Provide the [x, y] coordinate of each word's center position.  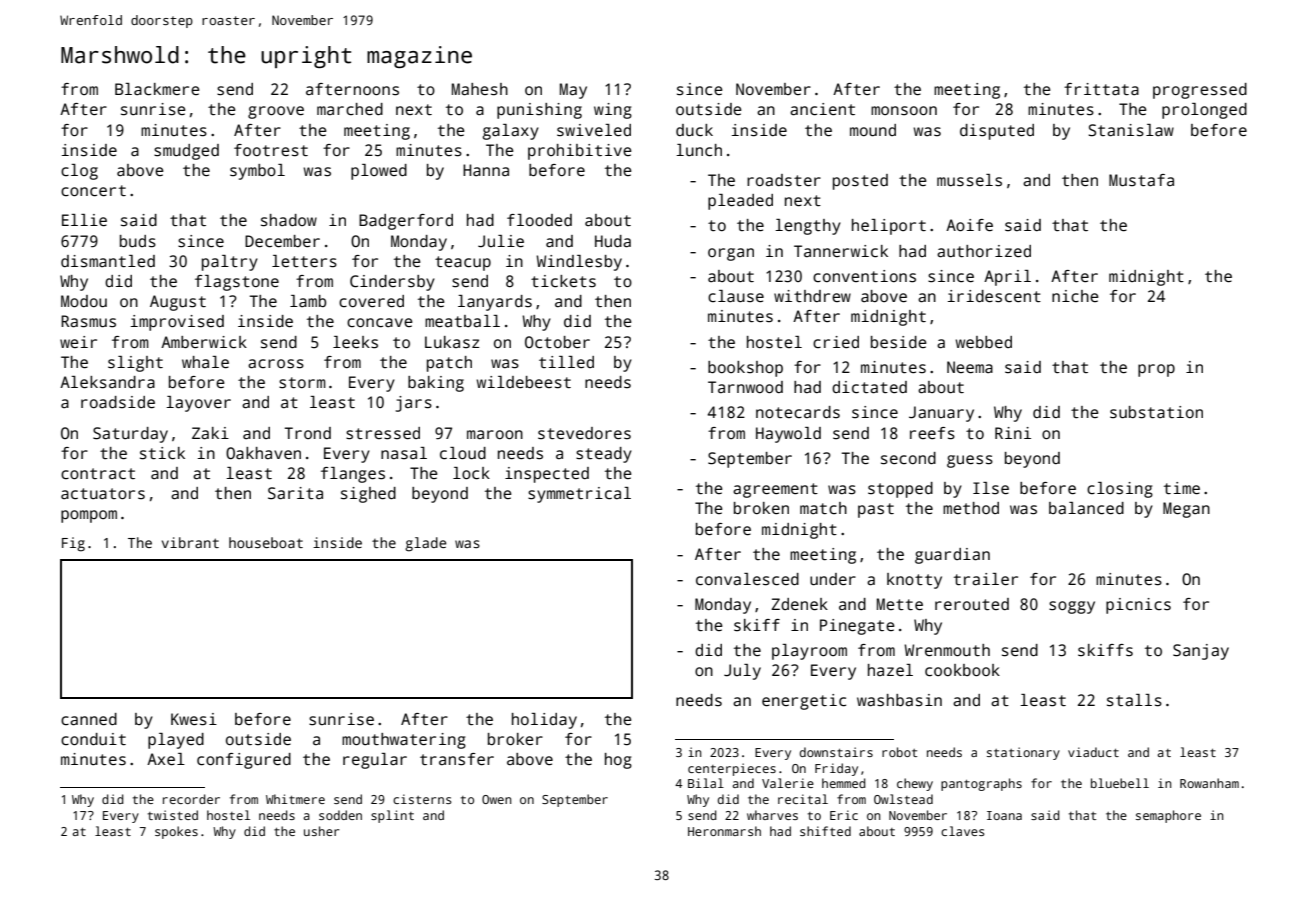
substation [1156, 412]
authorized [984, 251]
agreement [775, 490]
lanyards [495, 303]
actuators [103, 494]
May [573, 91]
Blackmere [157, 89]
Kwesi [194, 719]
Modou [84, 301]
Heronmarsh [724, 831]
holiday [544, 721]
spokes [176, 832]
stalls [1134, 700]
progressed [1200, 91]
